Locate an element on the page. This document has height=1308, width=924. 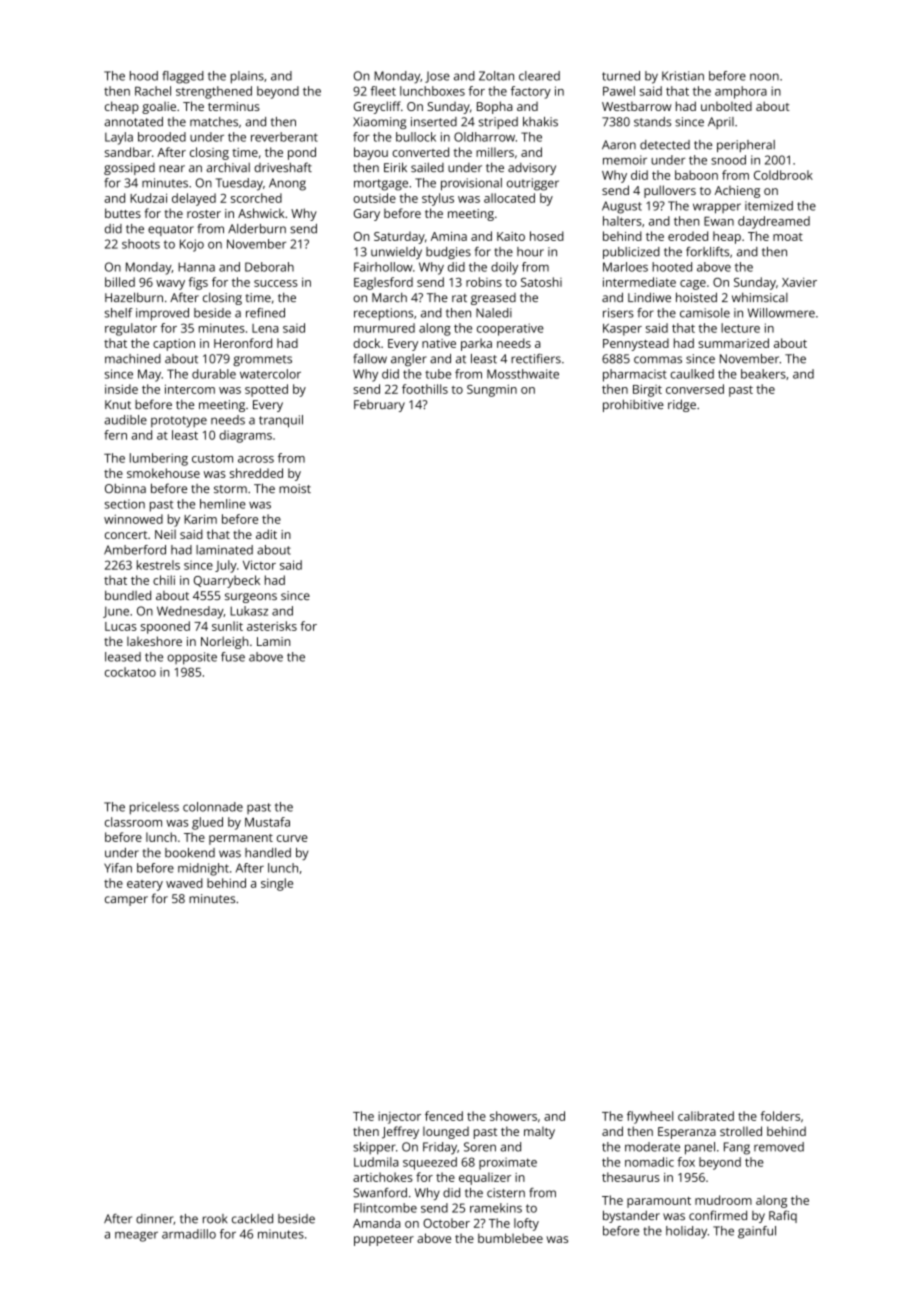
meager is located at coordinates (136, 1236).
